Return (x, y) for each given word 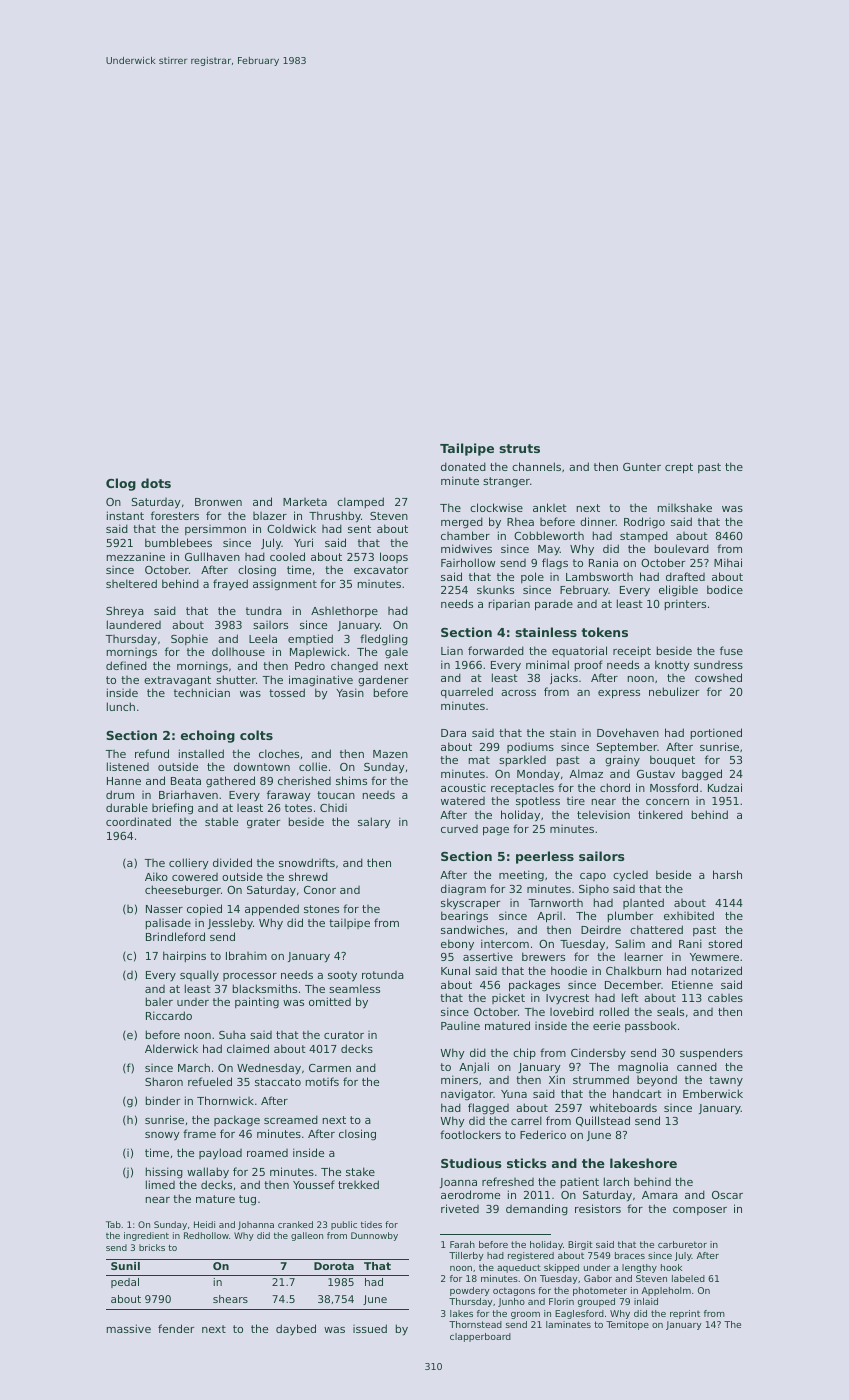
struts (519, 448)
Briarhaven (188, 794)
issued (370, 1328)
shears (230, 1299)
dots (156, 483)
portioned (716, 733)
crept (679, 468)
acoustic (463, 787)
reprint (685, 1314)
